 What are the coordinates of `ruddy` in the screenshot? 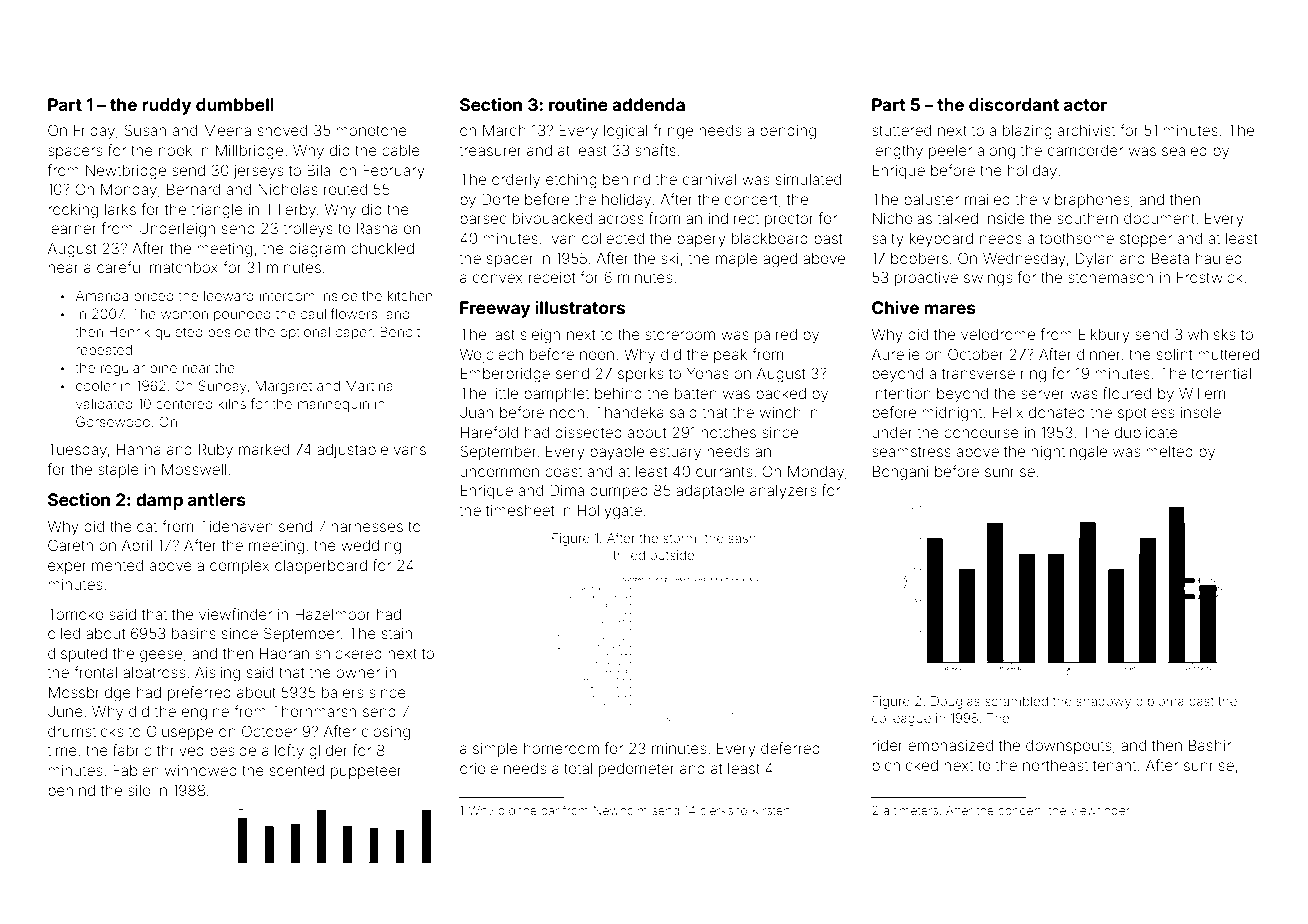 It's located at (166, 106).
